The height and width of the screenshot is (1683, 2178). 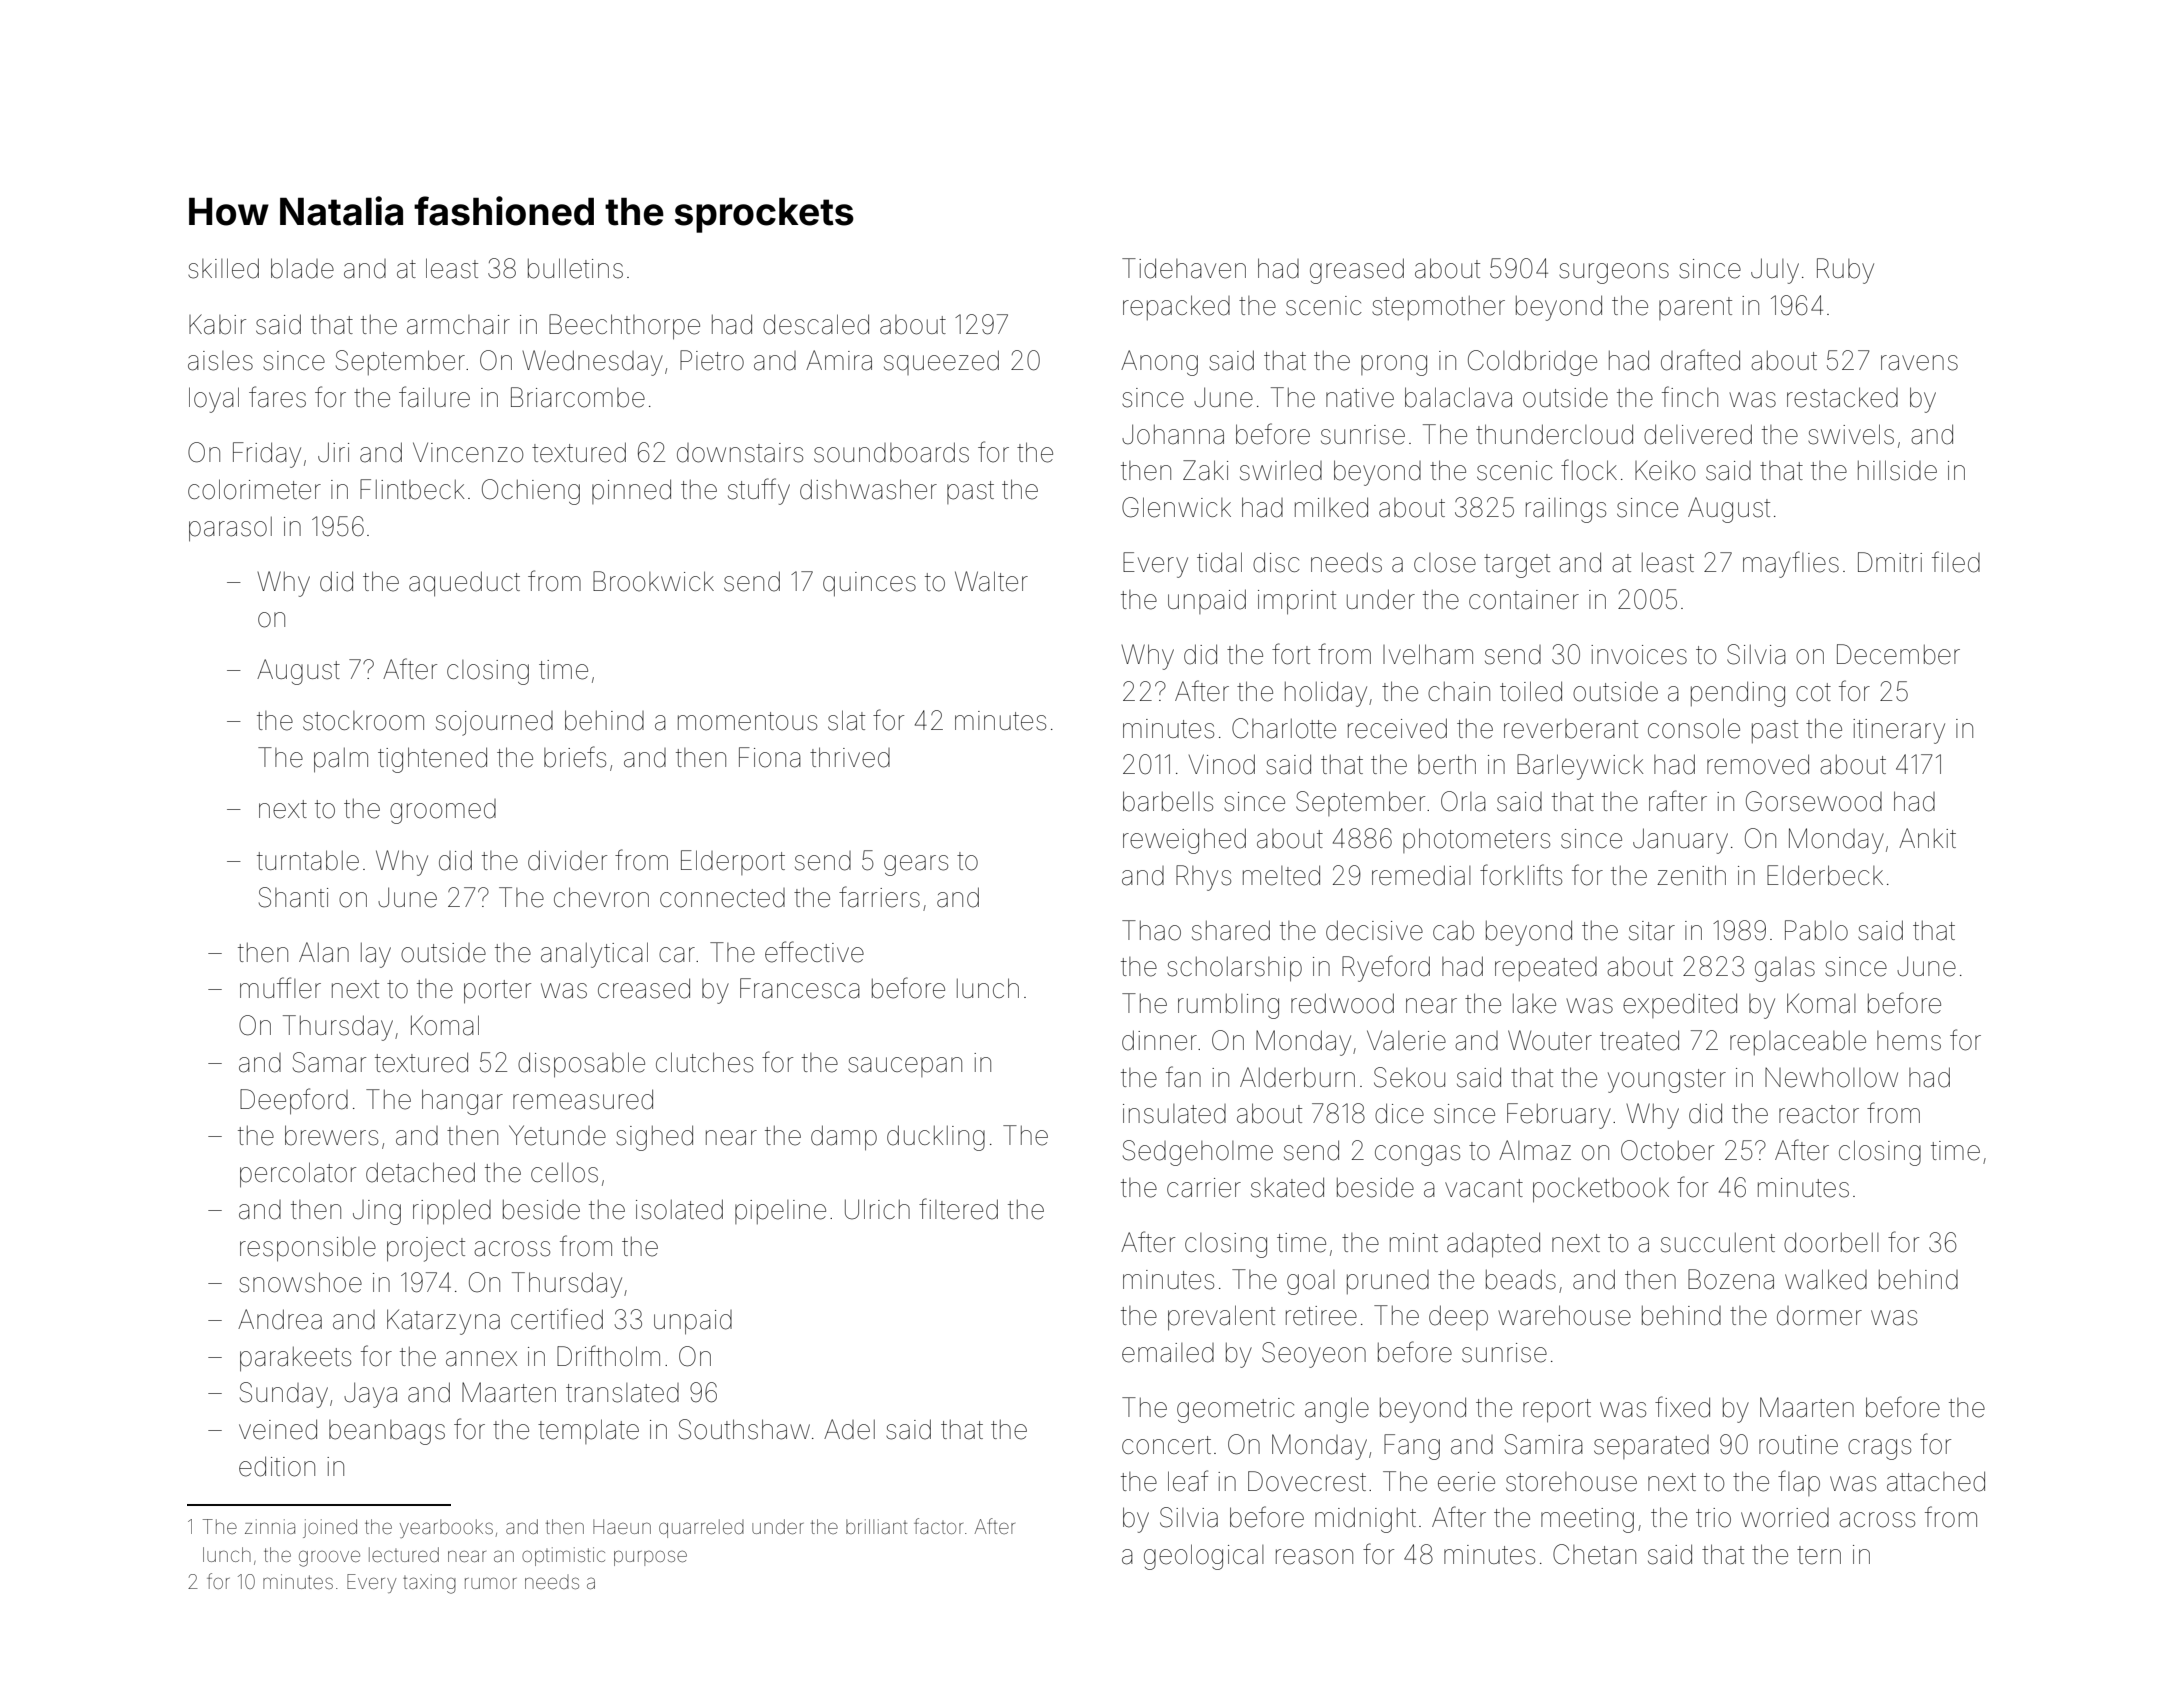 I want to click on Sedgeholme, so click(x=1198, y=1153).
